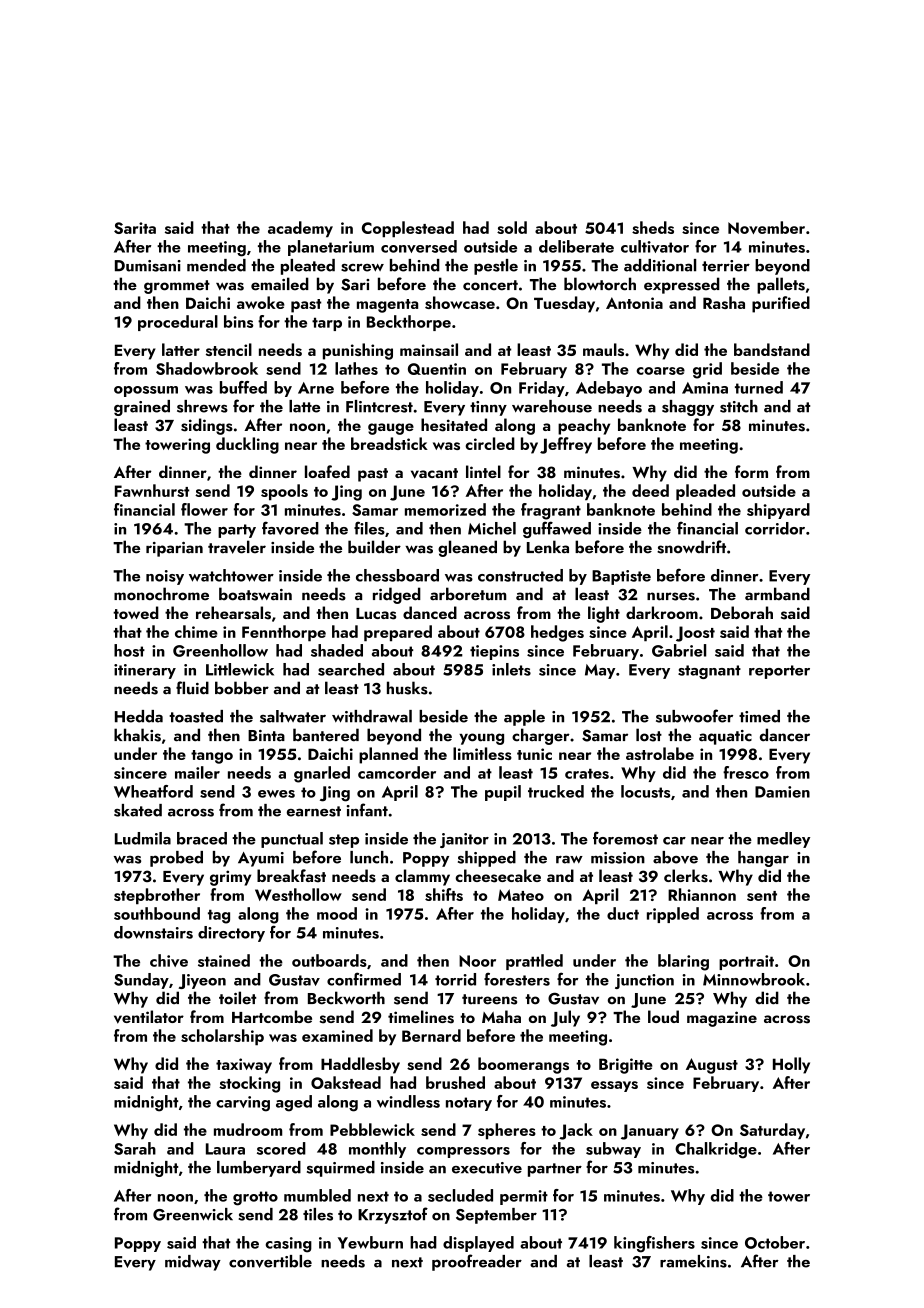  Describe the element at coordinates (135, 1148) in the document. I see `Sarah` at that location.
